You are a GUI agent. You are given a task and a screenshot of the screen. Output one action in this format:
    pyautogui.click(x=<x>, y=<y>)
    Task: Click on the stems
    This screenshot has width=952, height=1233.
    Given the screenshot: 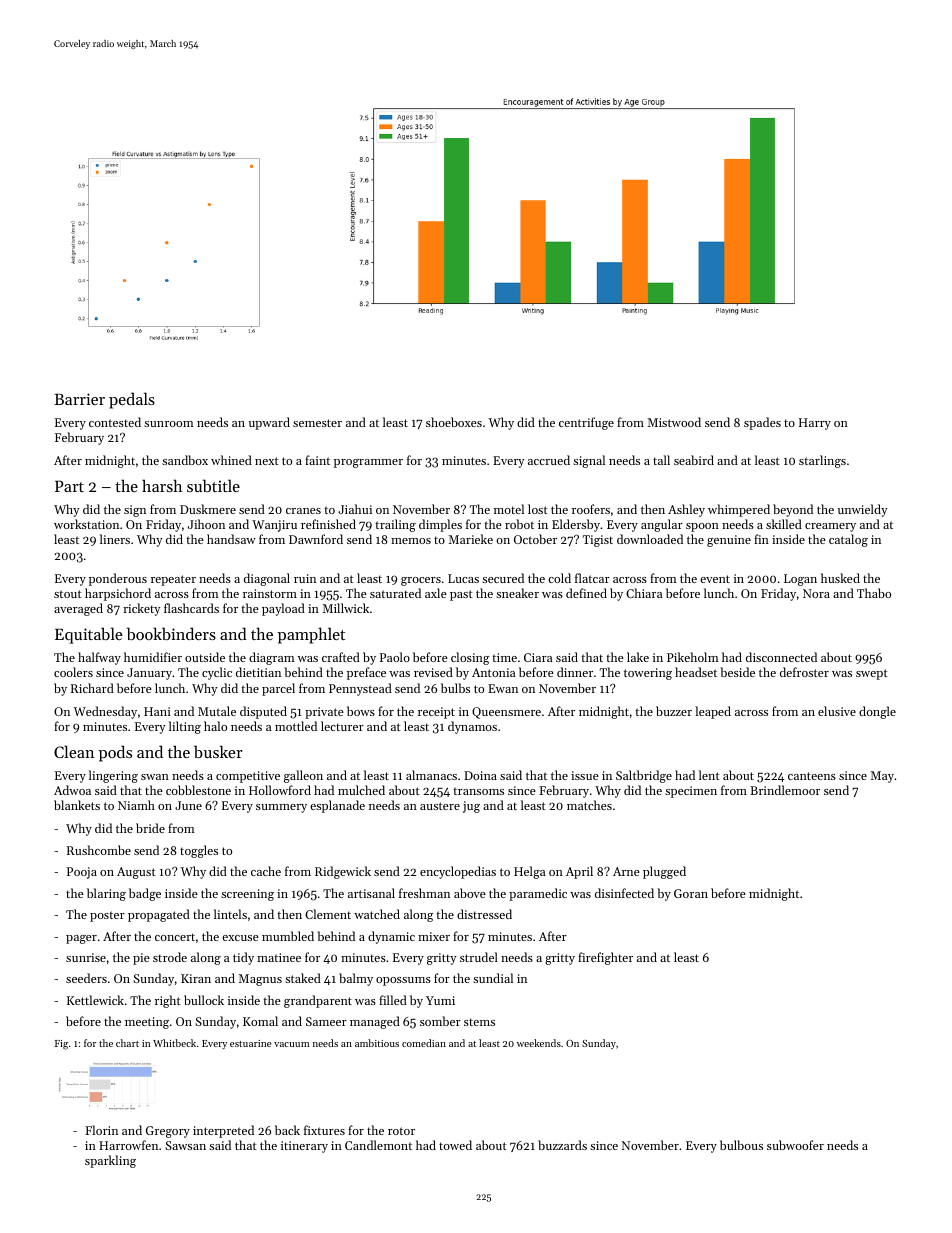 What is the action you would take?
    pyautogui.click(x=479, y=1022)
